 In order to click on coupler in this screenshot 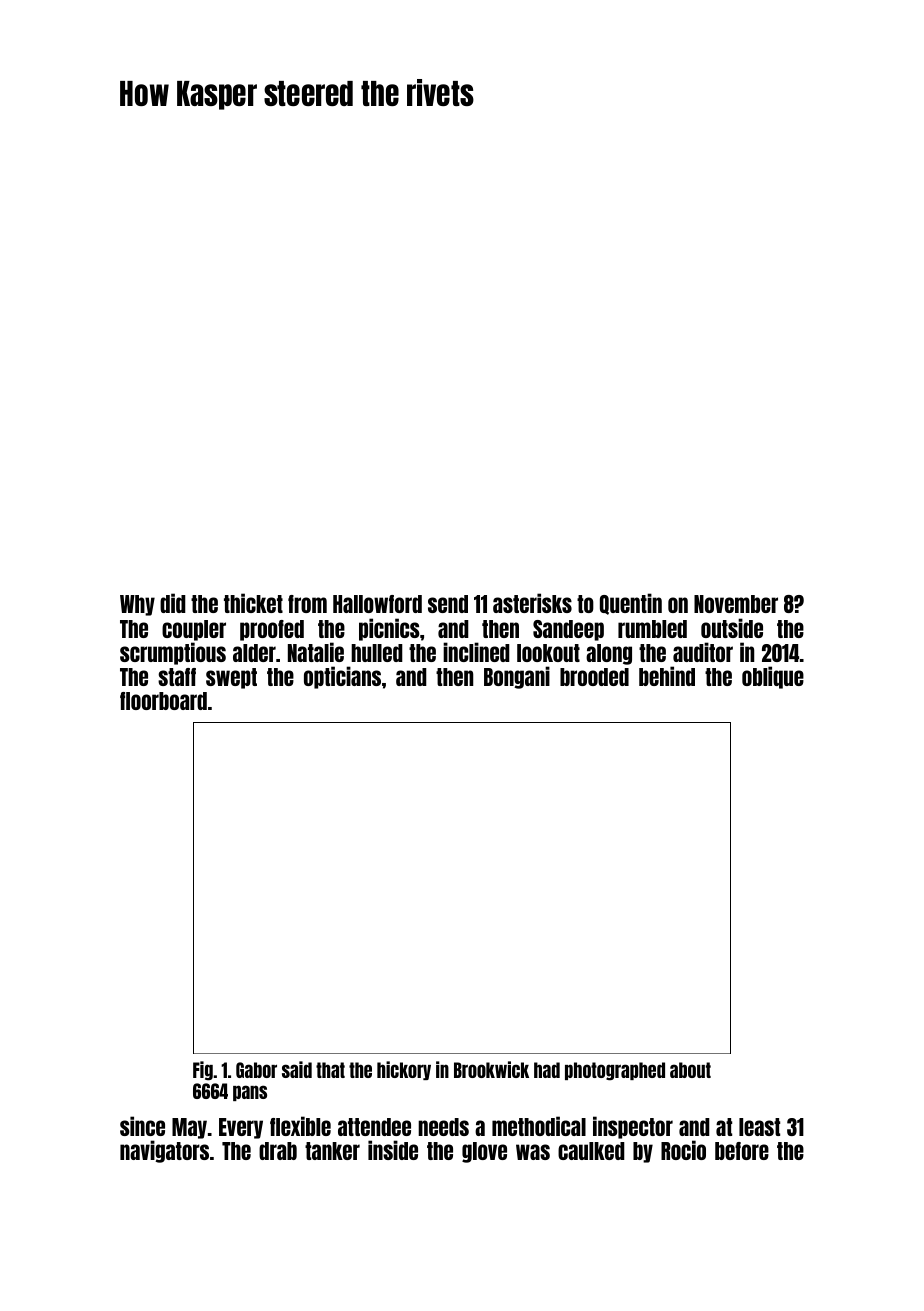, I will do `click(194, 630)`.
